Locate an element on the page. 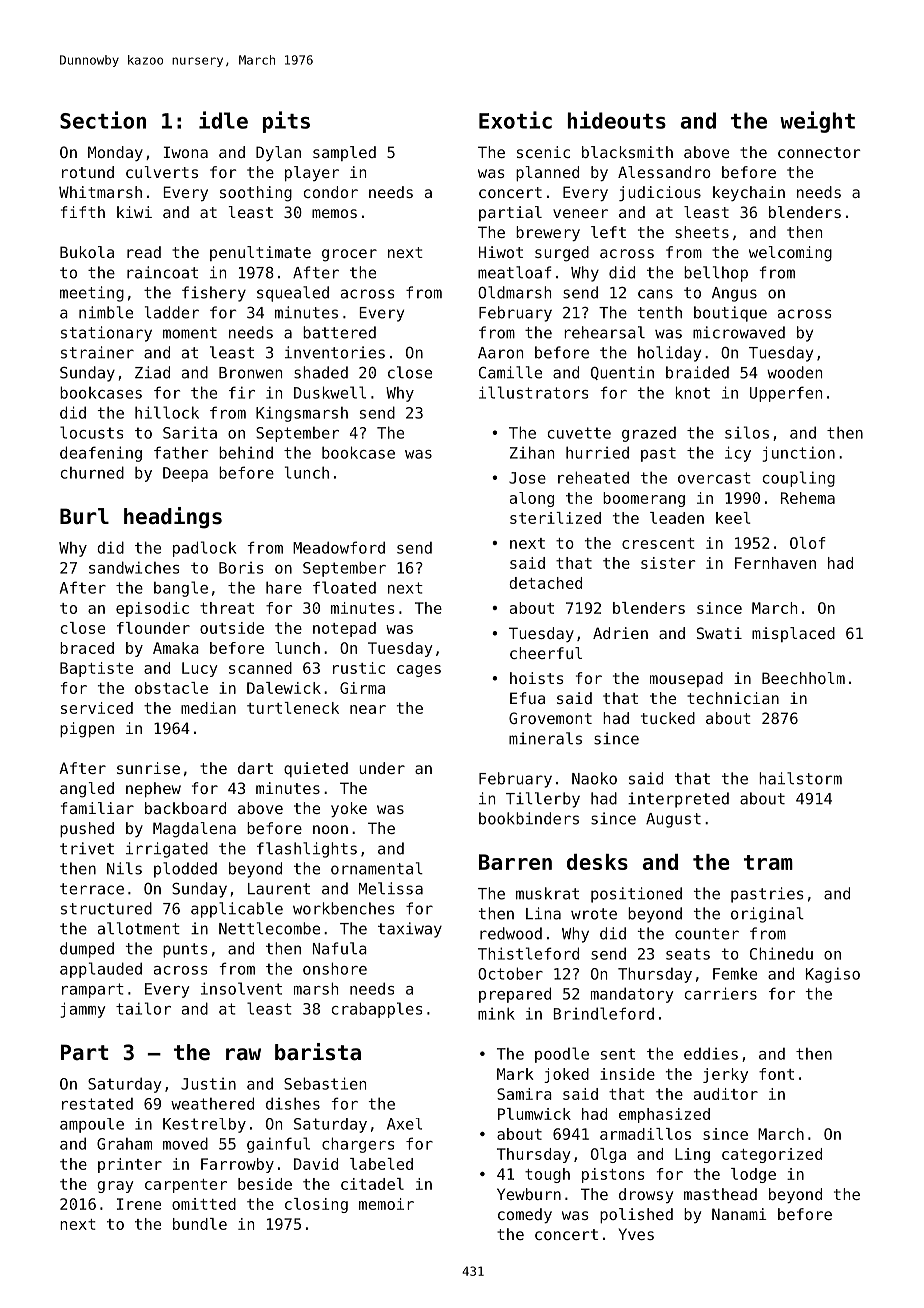 The height and width of the document is (1308, 924). memoir is located at coordinates (386, 1204).
